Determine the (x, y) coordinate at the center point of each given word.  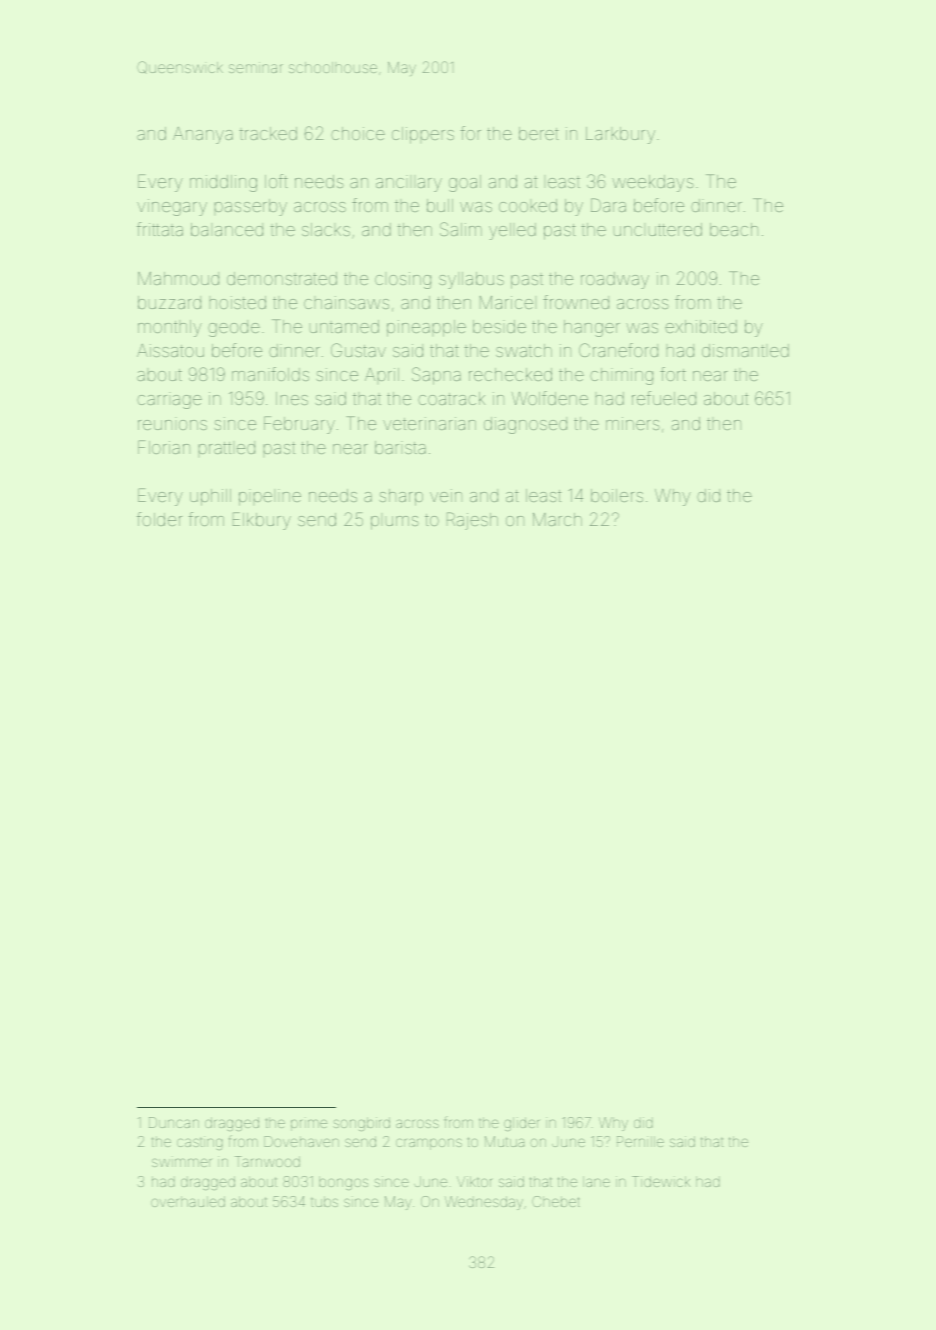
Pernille (640, 1141)
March (557, 519)
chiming (621, 376)
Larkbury (620, 135)
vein (446, 495)
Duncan (174, 1122)
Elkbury (262, 521)
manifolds (270, 374)
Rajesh (472, 521)
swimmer (182, 1161)
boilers (617, 495)
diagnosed (525, 425)
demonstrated (282, 278)
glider (521, 1124)
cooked (528, 205)
